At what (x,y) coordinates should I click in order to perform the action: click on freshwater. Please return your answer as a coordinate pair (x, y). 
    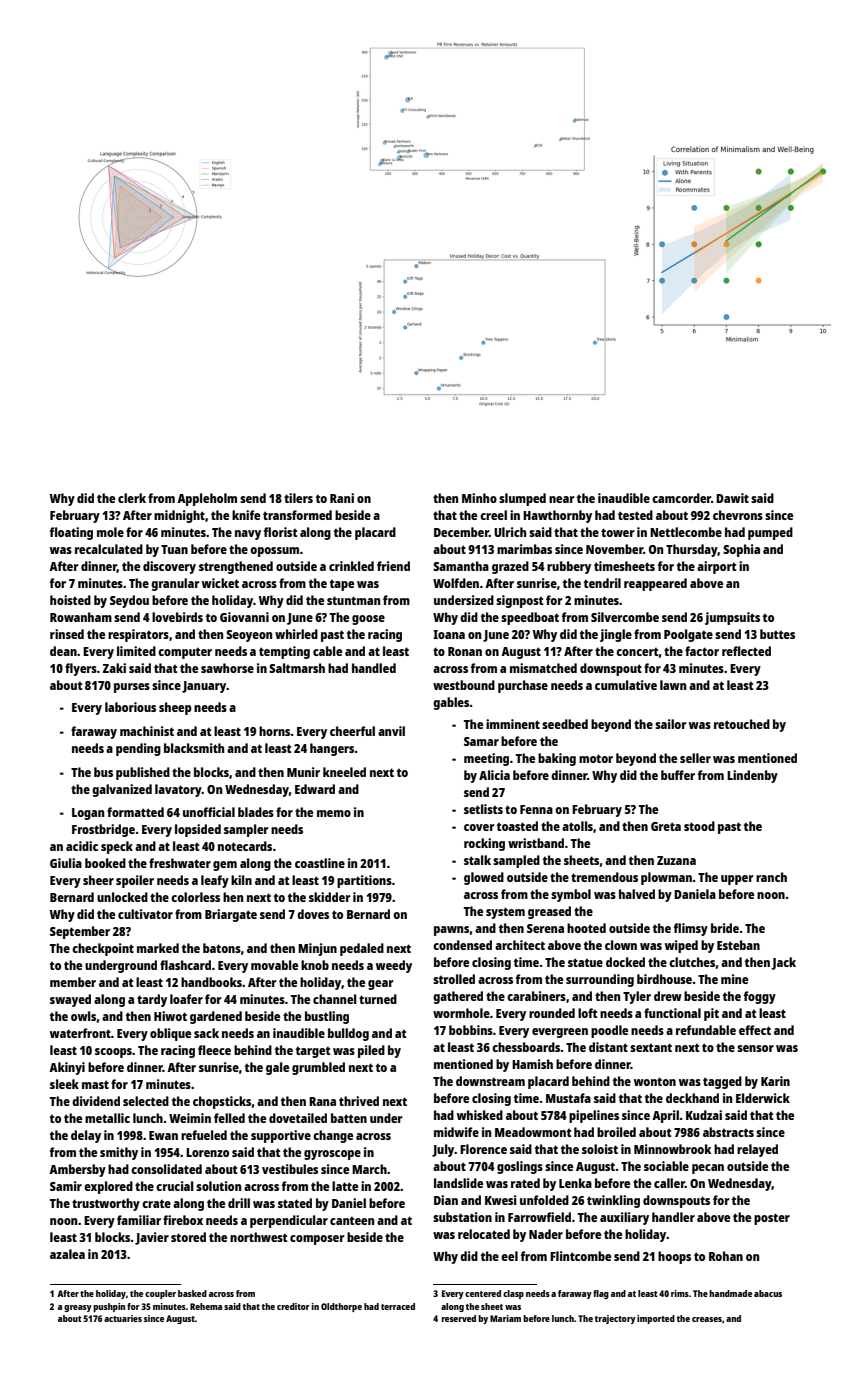
    Looking at the image, I should click on (180, 863).
